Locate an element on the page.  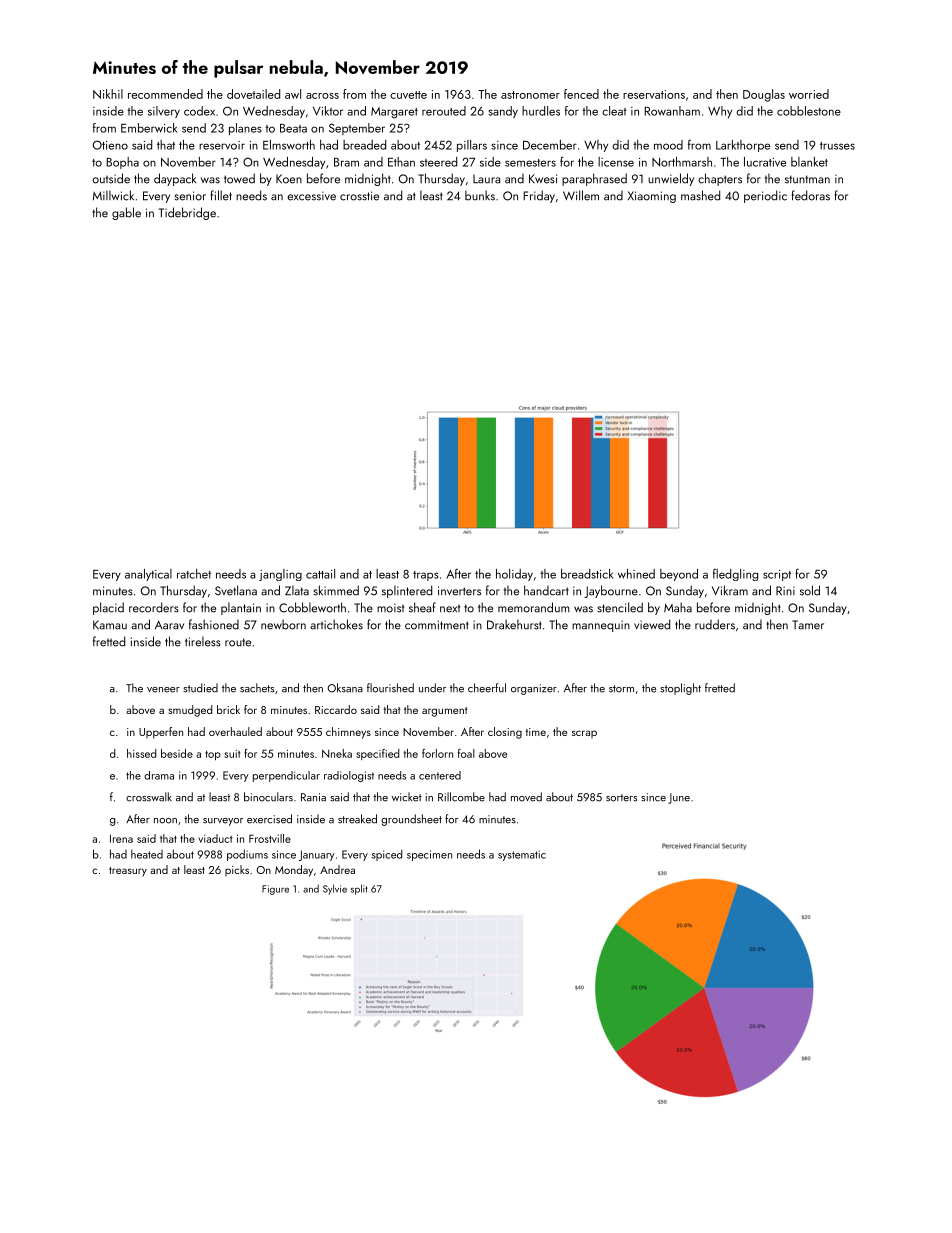
picks is located at coordinates (237, 870).
